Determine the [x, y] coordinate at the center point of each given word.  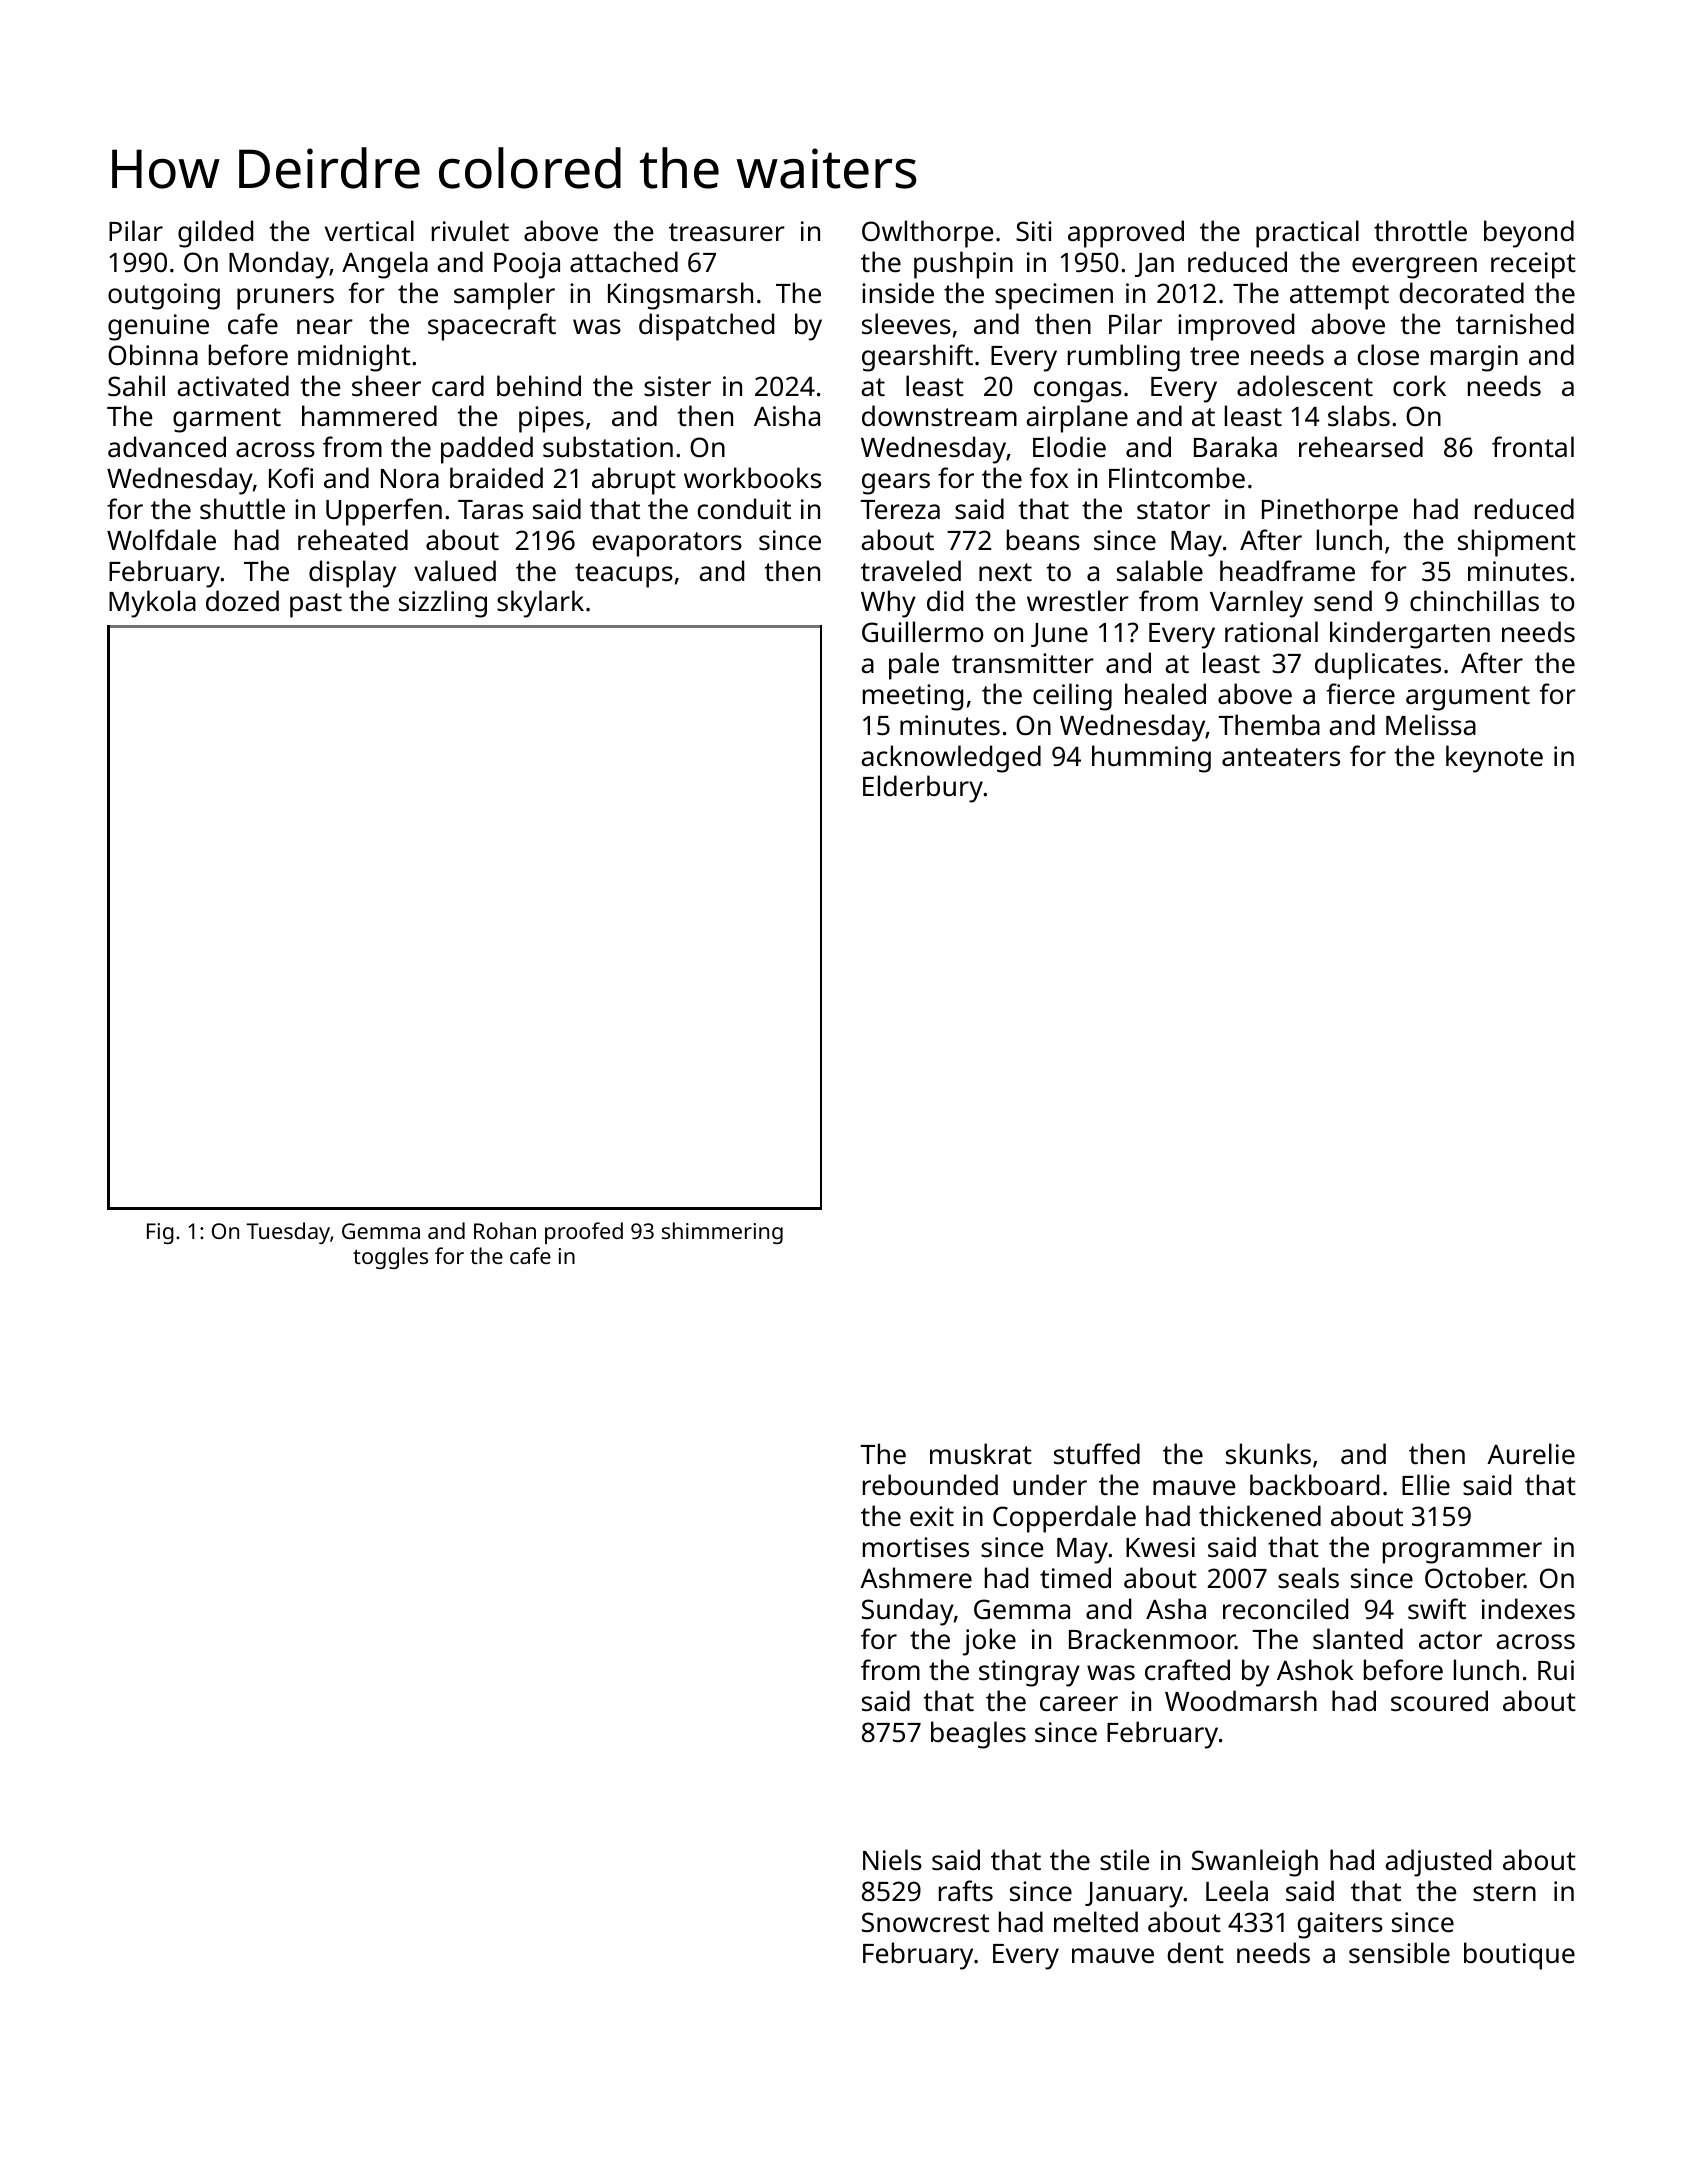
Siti [1034, 231]
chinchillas [1474, 600]
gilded [215, 234]
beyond [1529, 234]
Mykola [152, 604]
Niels [892, 1860]
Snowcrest [925, 1922]
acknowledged [951, 759]
